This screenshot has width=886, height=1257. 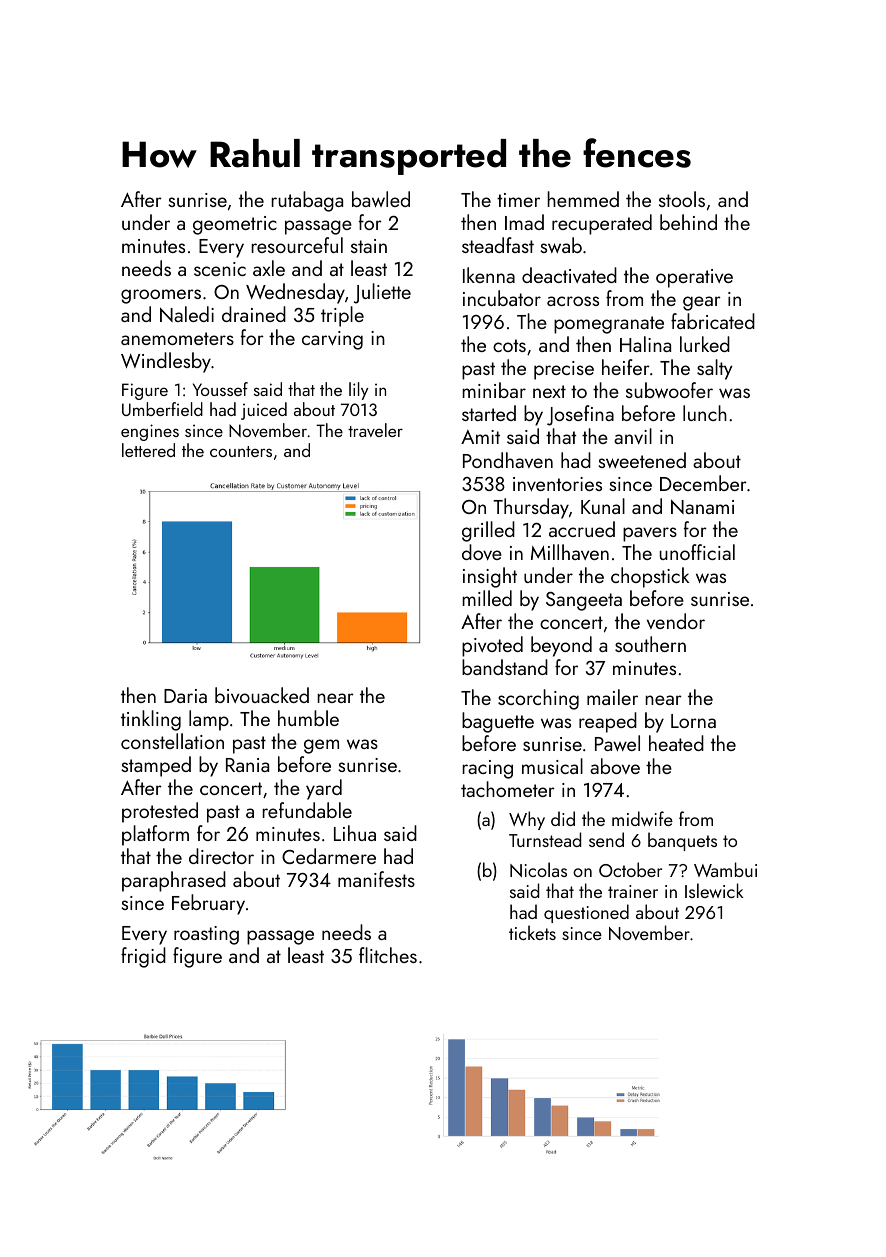 I want to click on stain, so click(x=369, y=246).
